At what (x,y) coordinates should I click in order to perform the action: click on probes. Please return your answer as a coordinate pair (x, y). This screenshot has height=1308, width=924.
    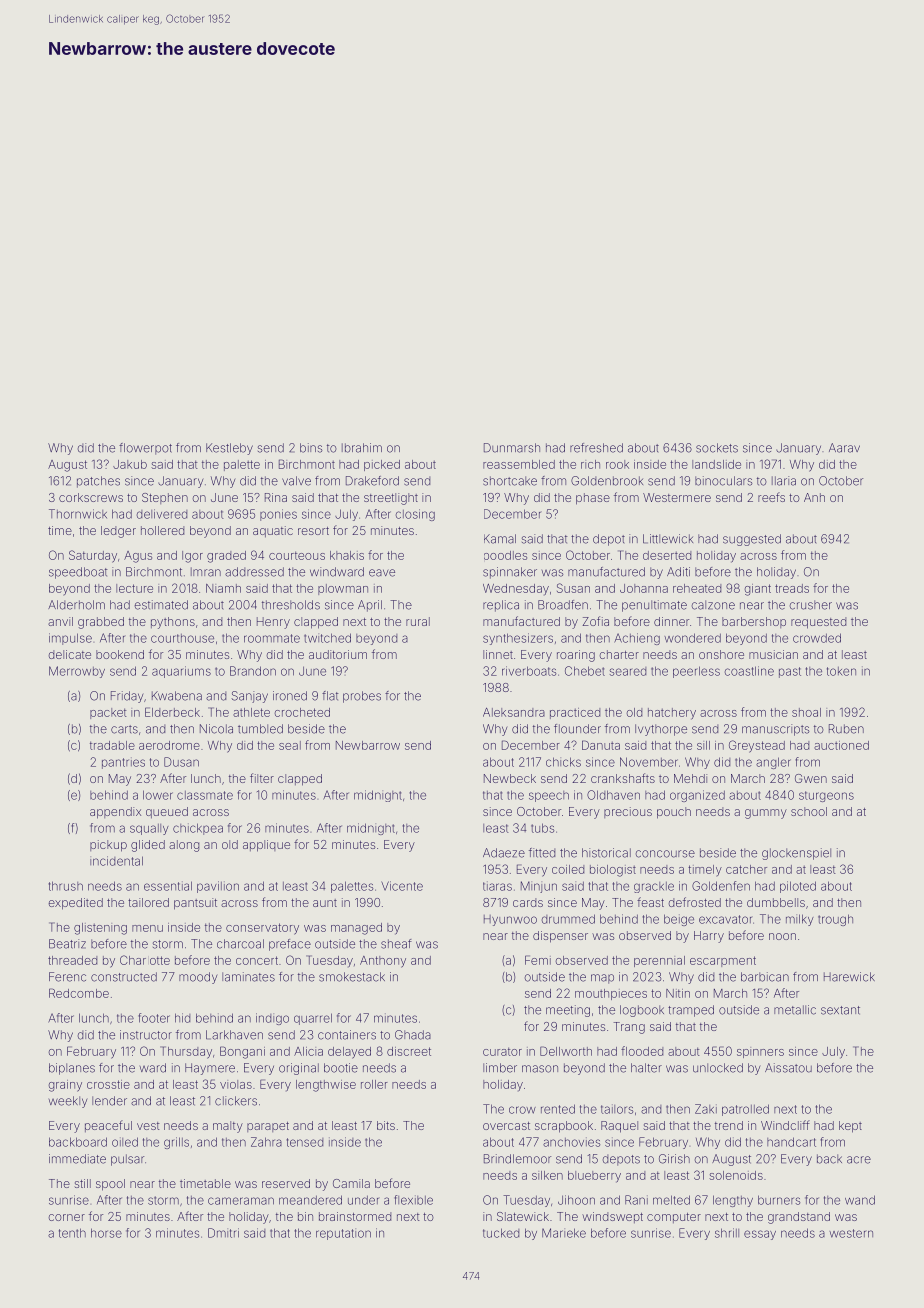
    Looking at the image, I should click on (362, 697).
